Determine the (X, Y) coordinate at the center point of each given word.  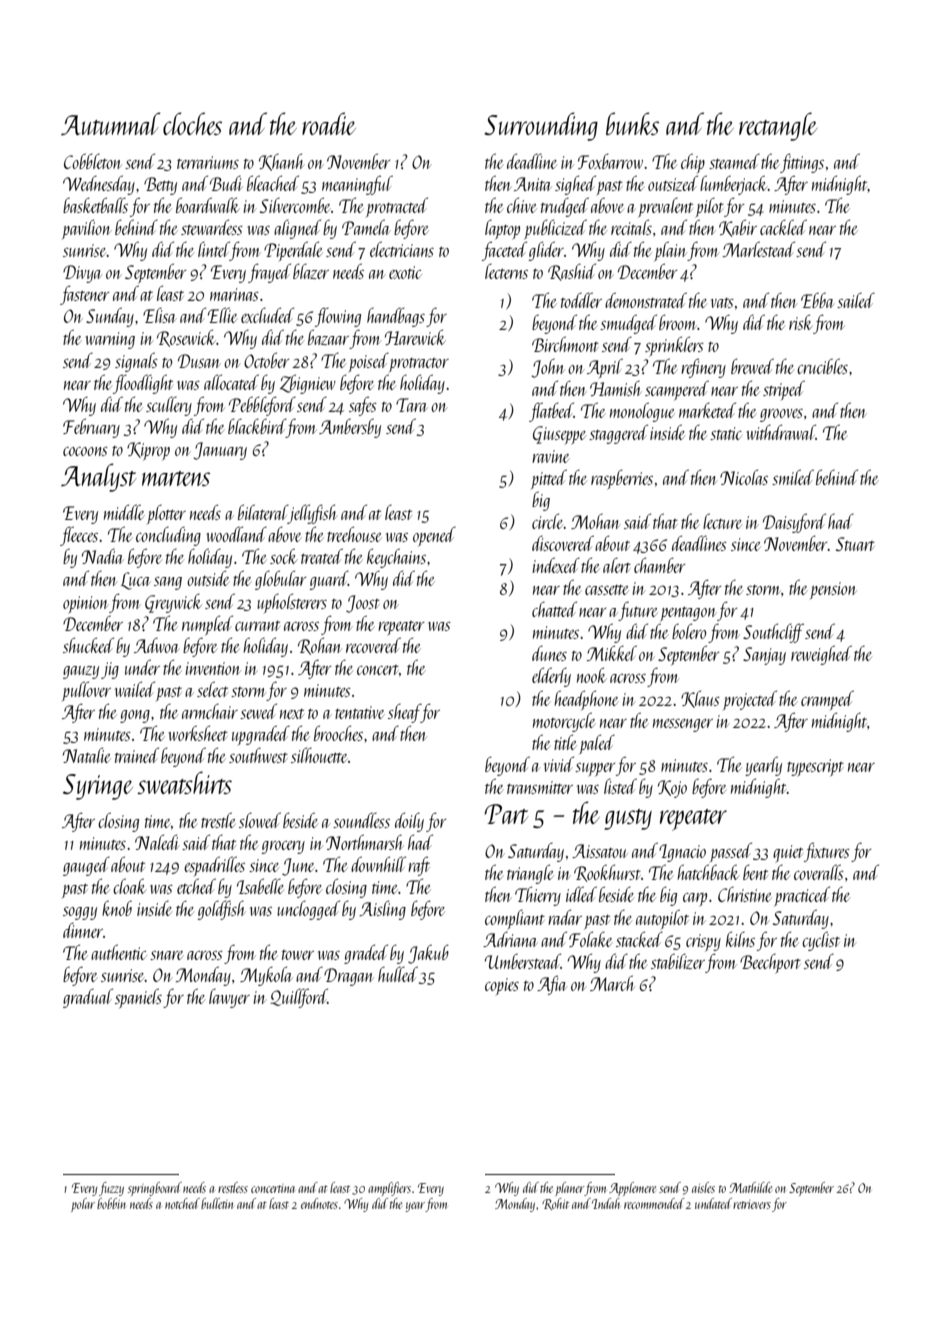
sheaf (404, 713)
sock (284, 556)
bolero (689, 631)
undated (713, 1203)
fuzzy (111, 1189)
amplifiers (389, 1189)
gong (135, 716)
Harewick (415, 337)
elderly (551, 677)
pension (833, 590)
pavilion (86, 229)
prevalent (665, 207)
